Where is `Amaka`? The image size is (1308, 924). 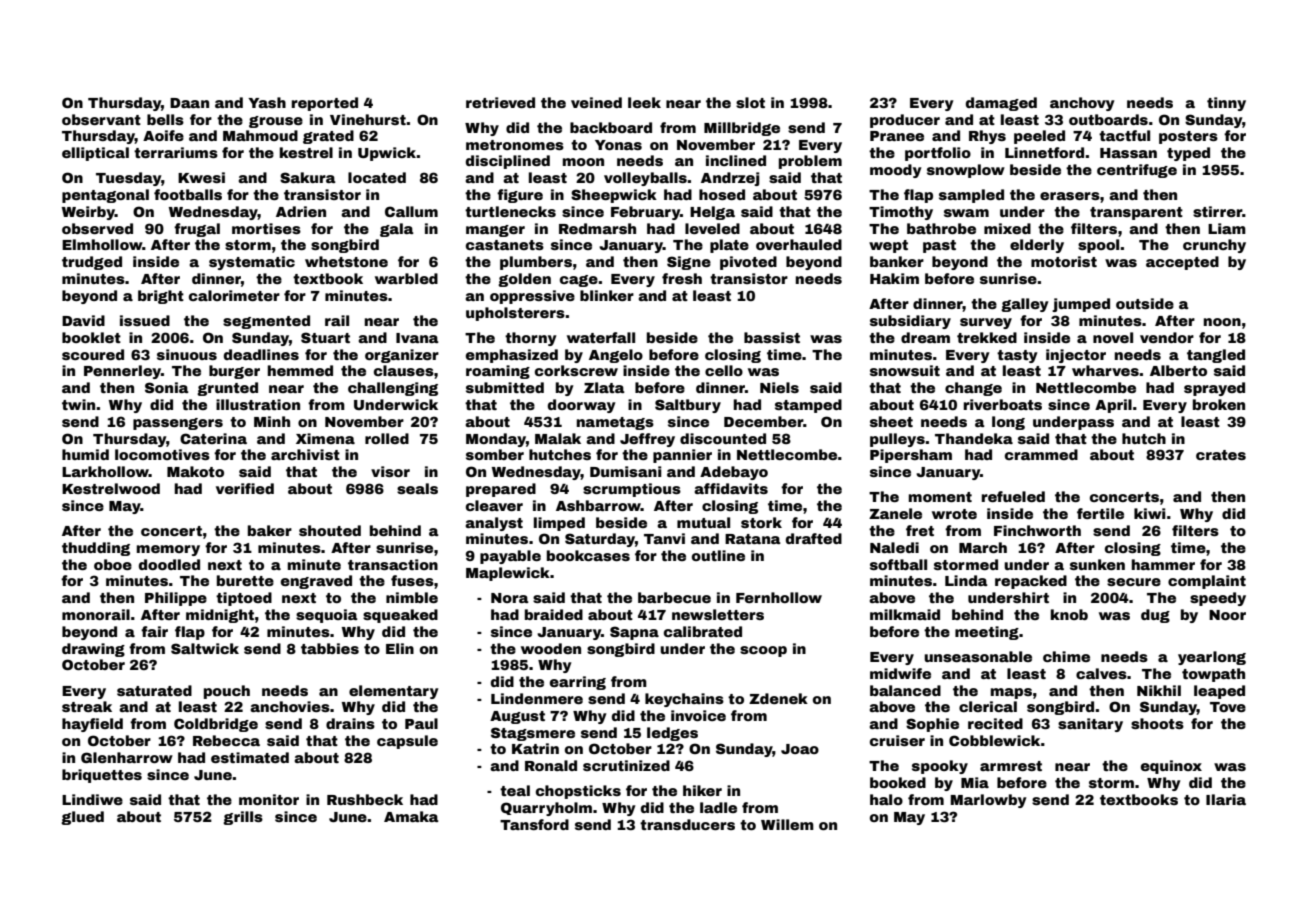
Amaka is located at coordinates (411, 816).
